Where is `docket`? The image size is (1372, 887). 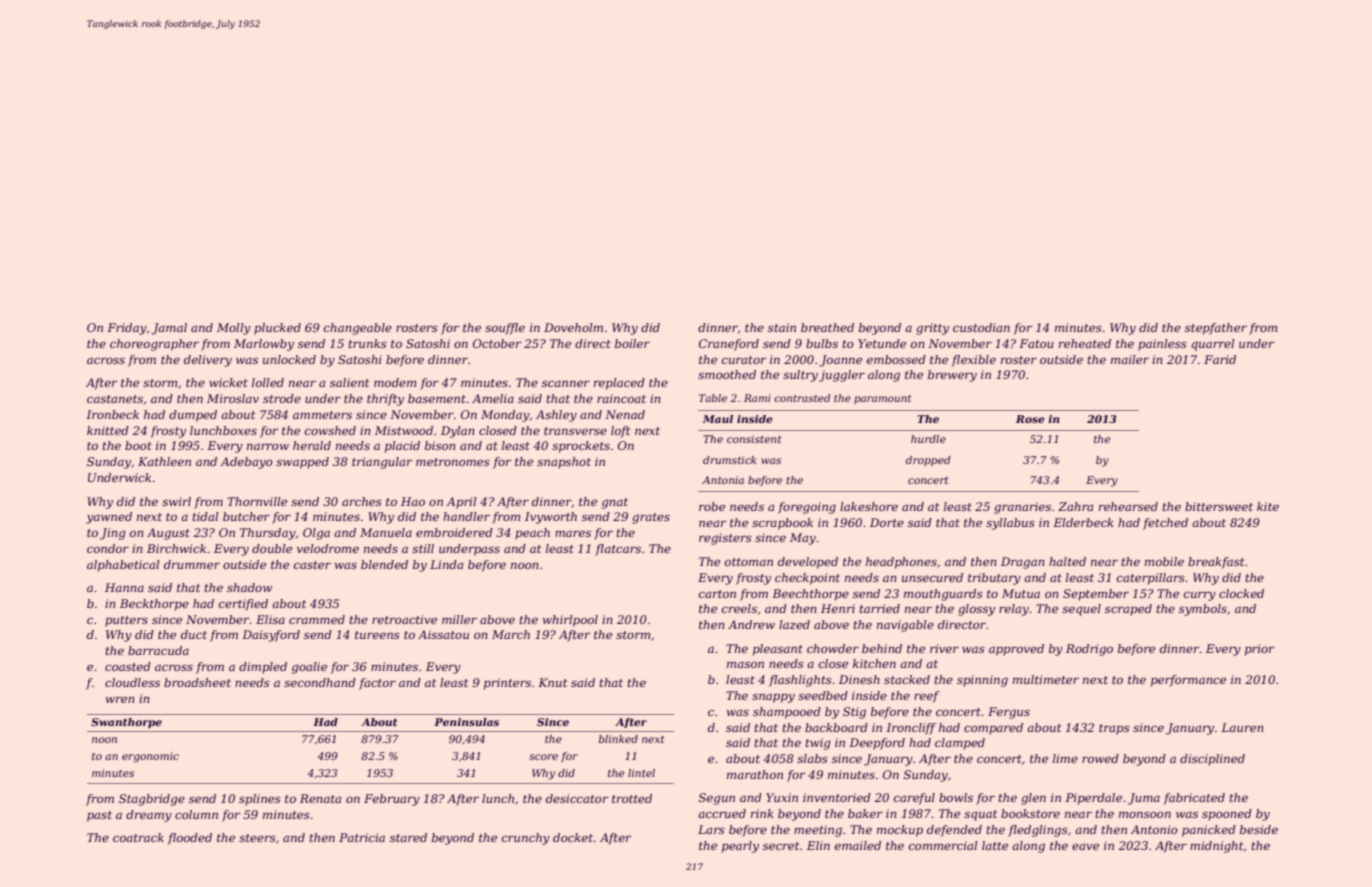
docket is located at coordinates (573, 837).
